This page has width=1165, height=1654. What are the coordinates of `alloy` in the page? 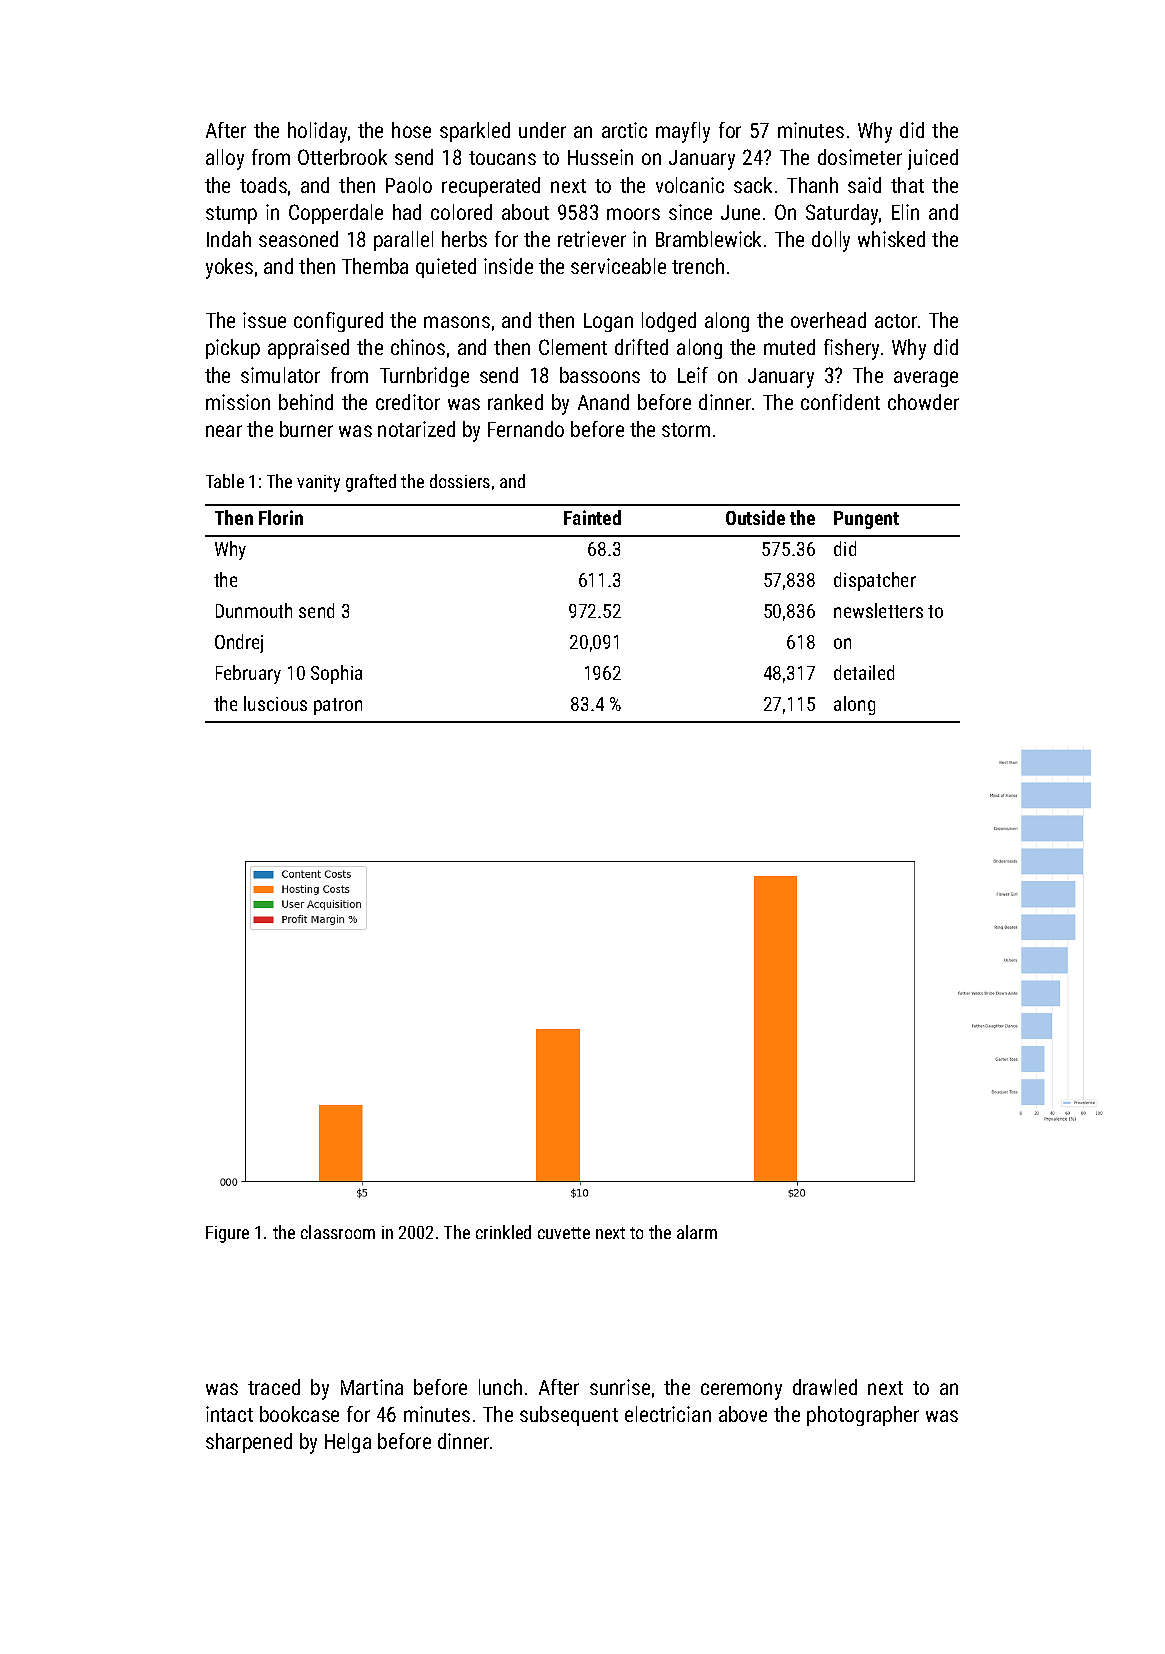 It's located at (225, 159).
